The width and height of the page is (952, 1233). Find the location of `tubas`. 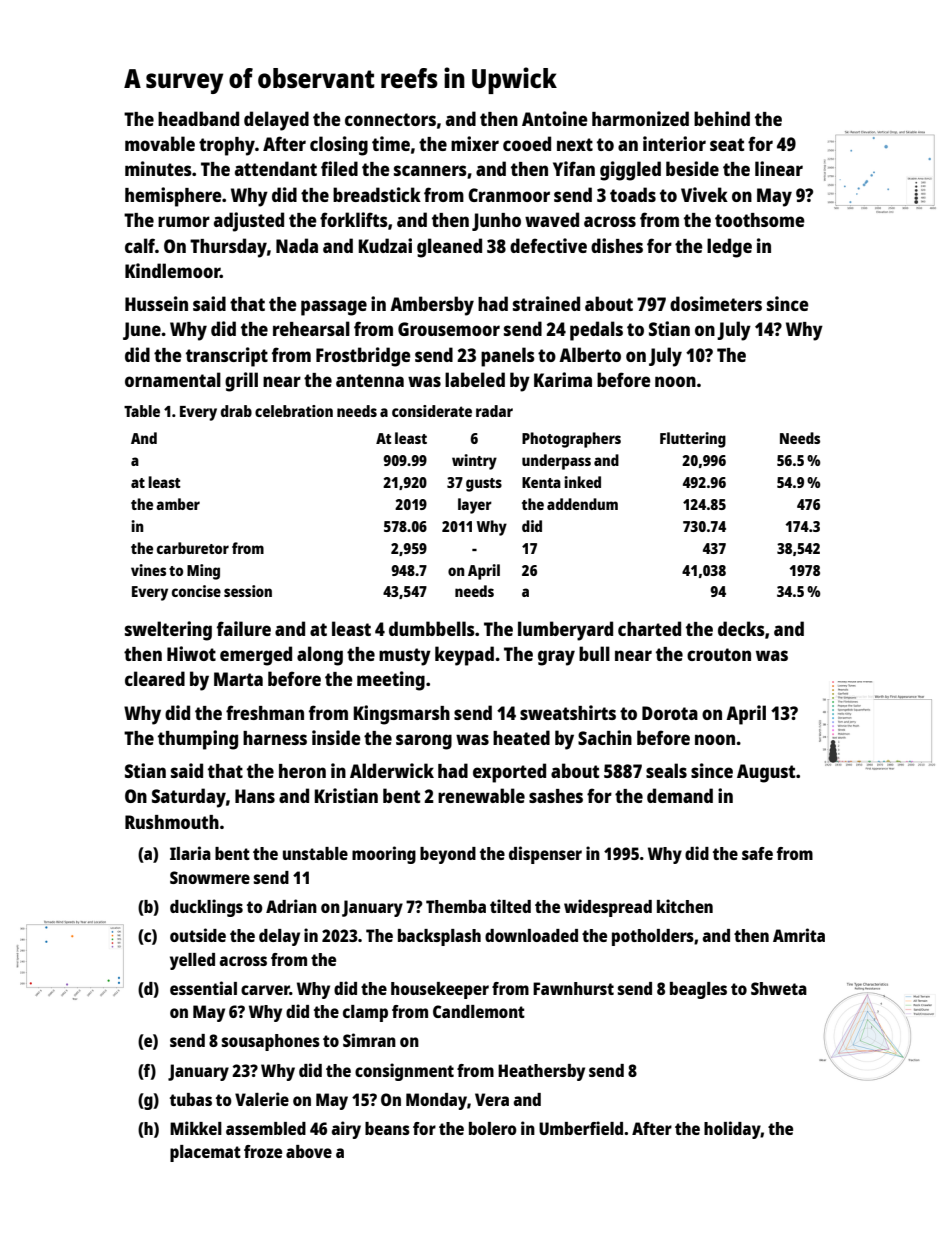

tubas is located at coordinates (191, 1099).
